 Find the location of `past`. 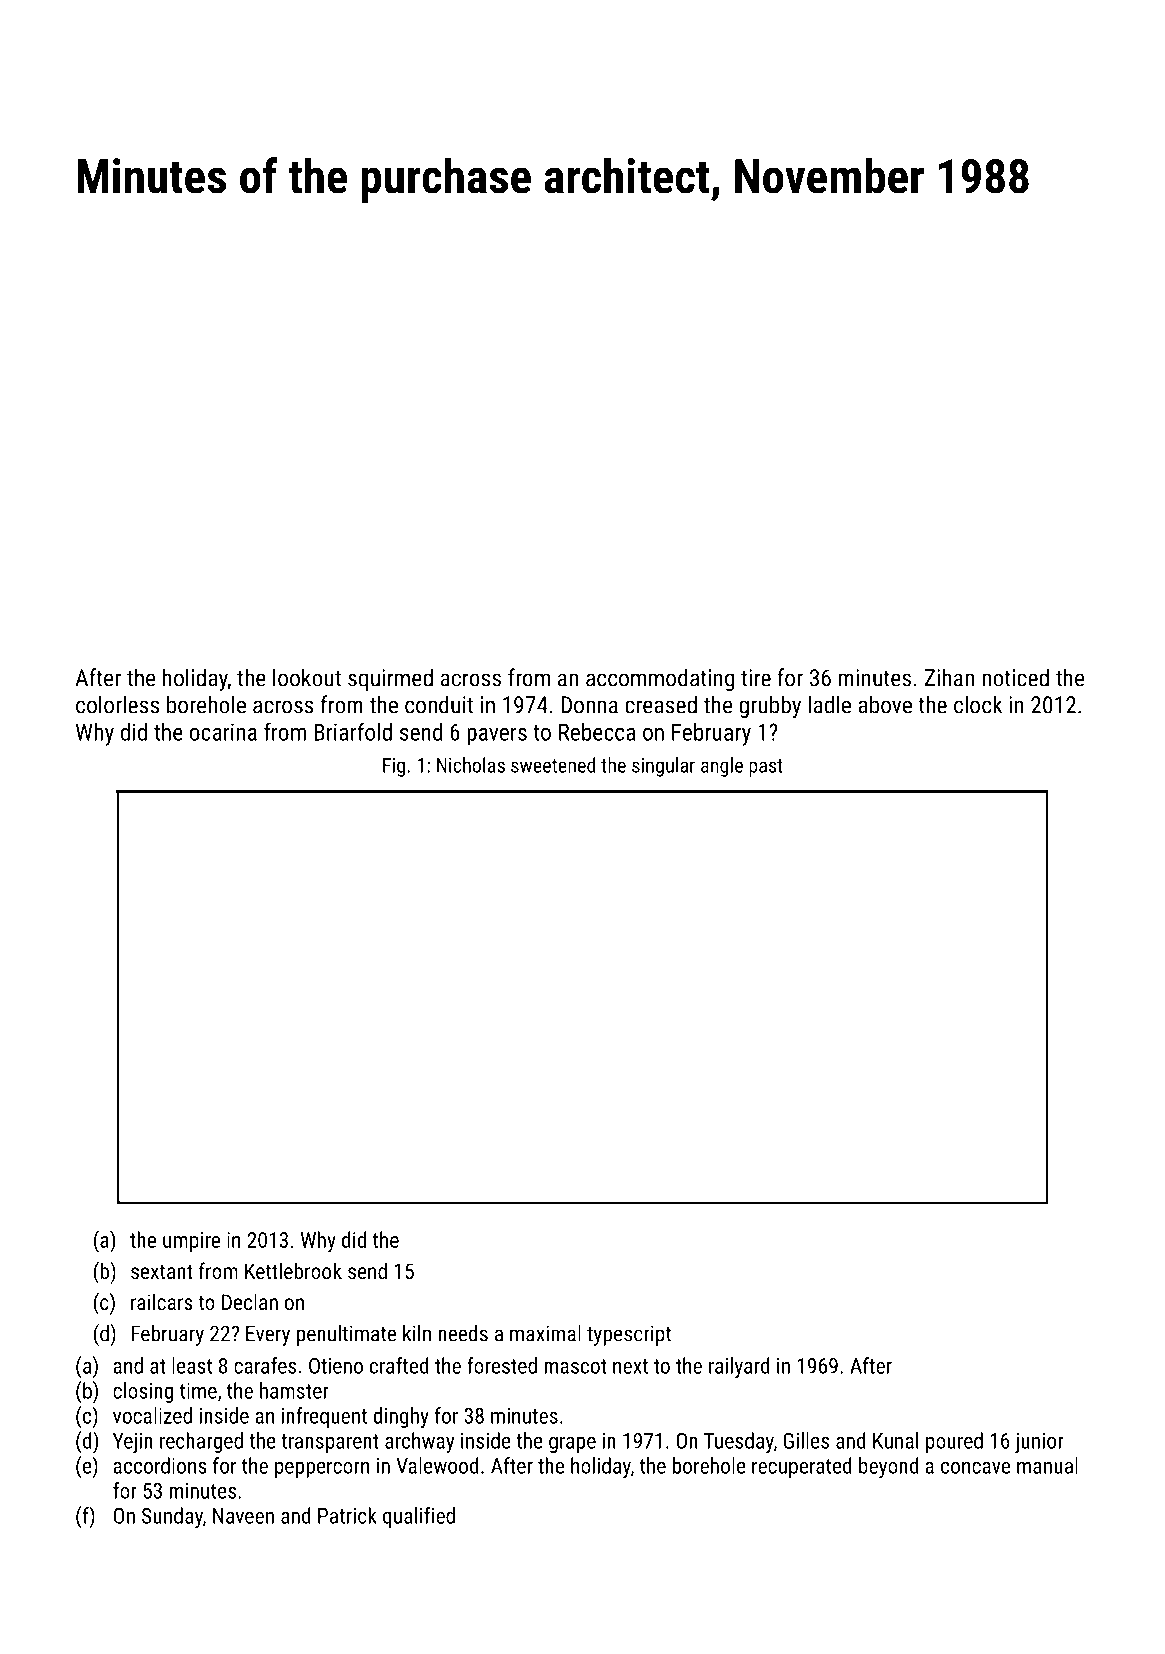

past is located at coordinates (766, 768).
